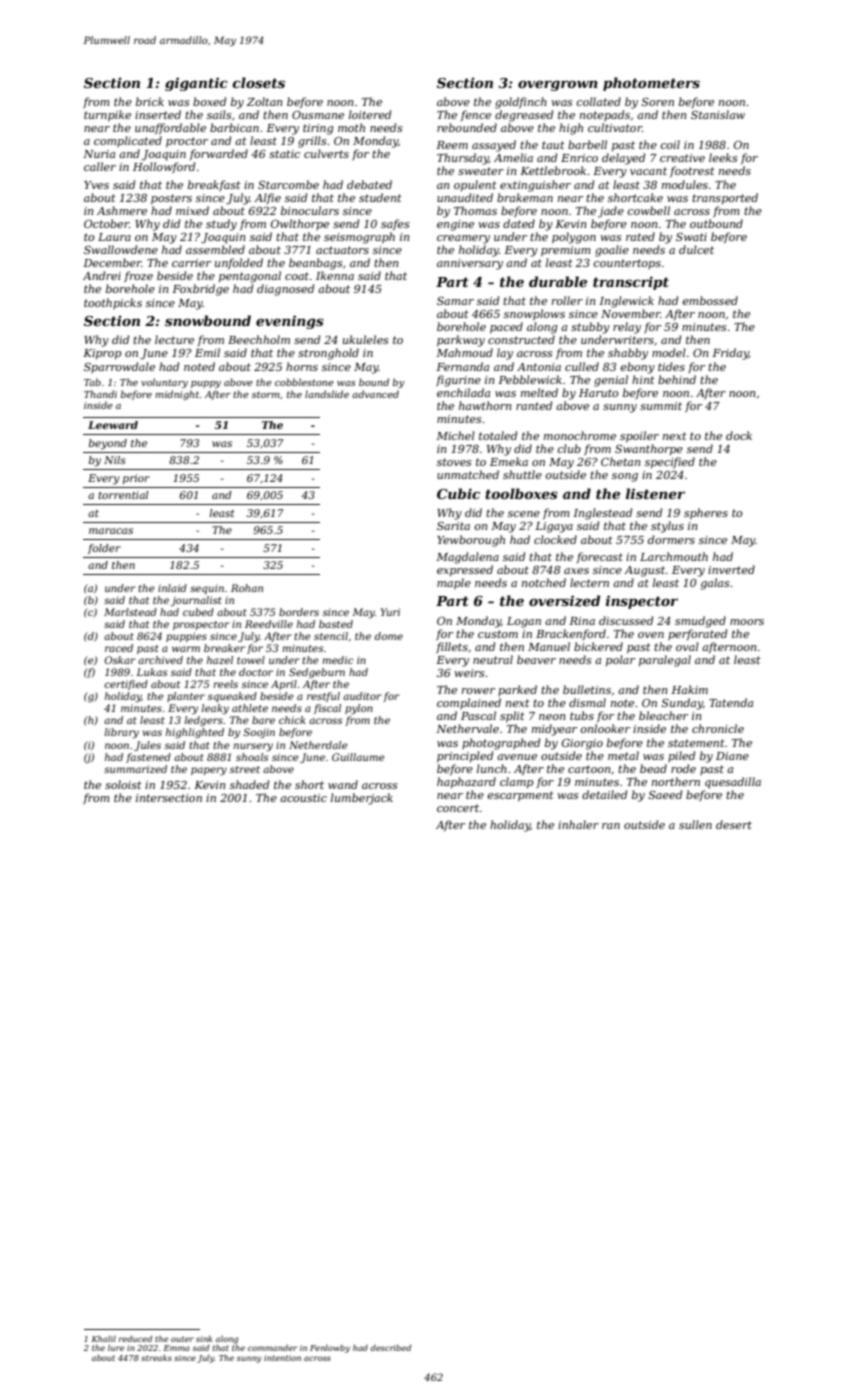  What do you see at coordinates (327, 394) in the document?
I see `landslide` at bounding box center [327, 394].
